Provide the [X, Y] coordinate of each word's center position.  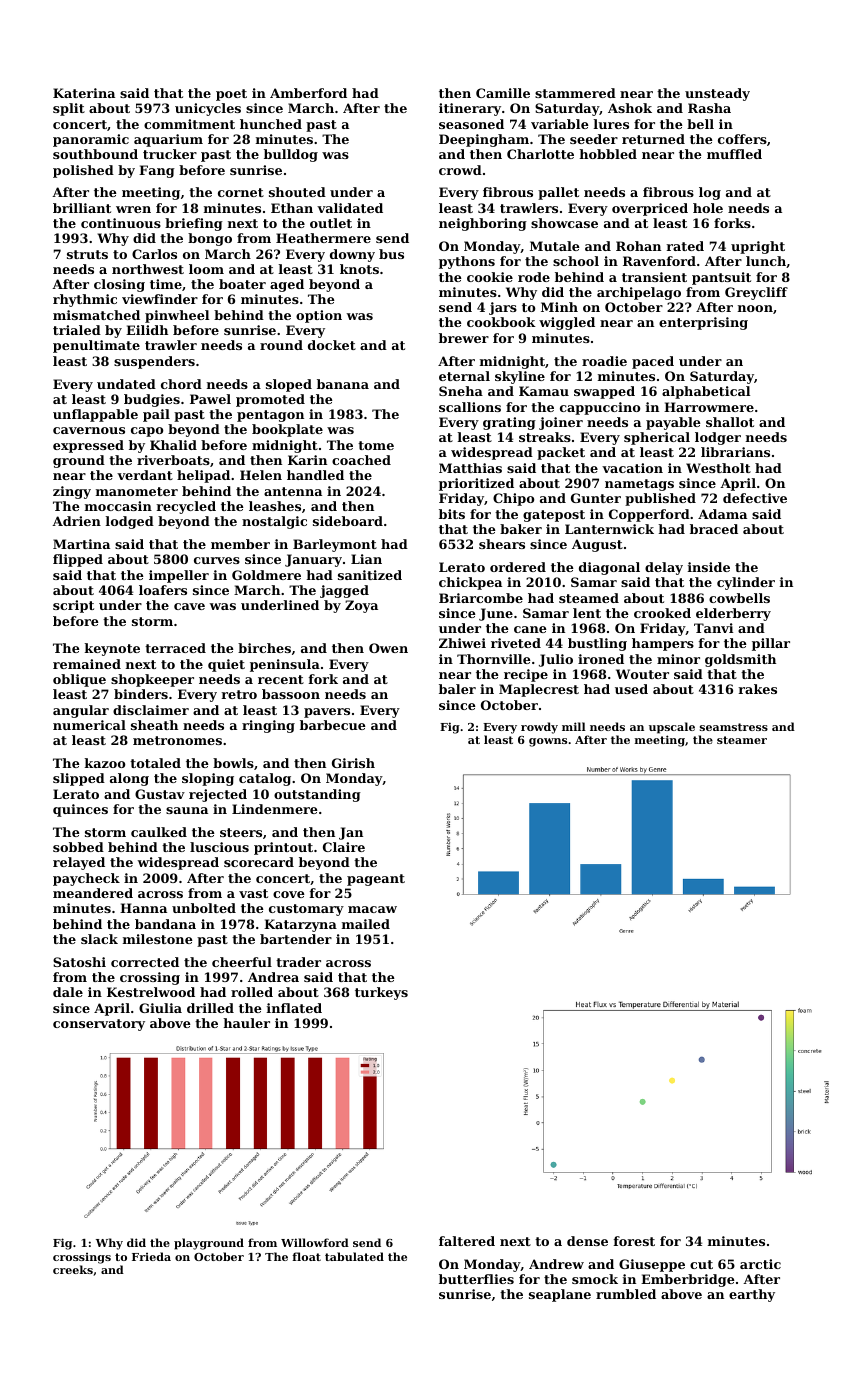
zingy [72, 492]
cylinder [746, 583]
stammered [575, 93]
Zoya [361, 606]
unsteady [717, 94]
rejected [218, 795]
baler [457, 689]
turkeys [381, 993]
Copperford [649, 515]
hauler [246, 1023]
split [69, 109]
